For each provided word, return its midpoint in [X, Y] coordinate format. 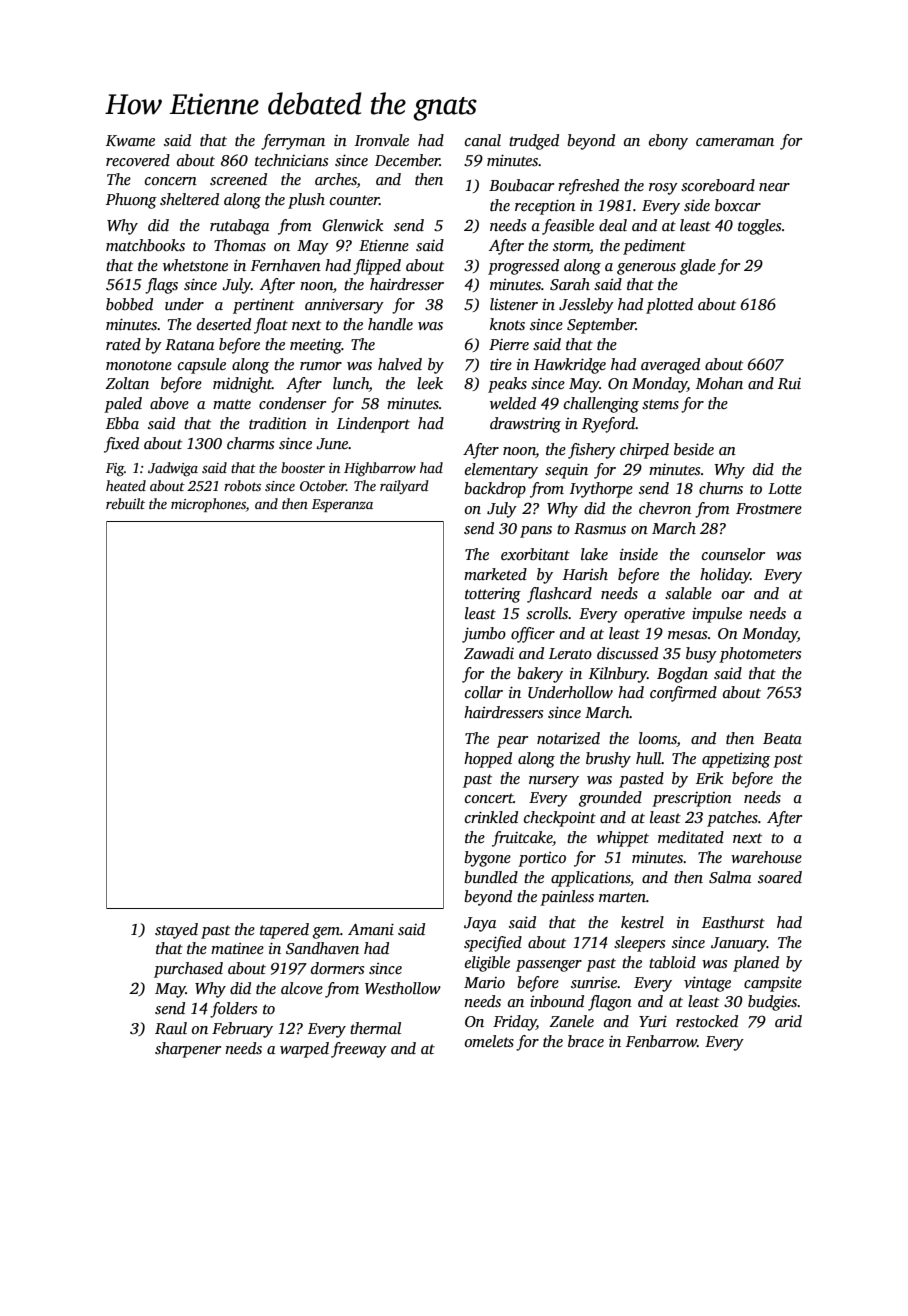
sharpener [188, 1050]
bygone [487, 859]
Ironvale [382, 140]
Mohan [719, 383]
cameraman [735, 142]
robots [242, 485]
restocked [707, 1021]
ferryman [293, 142]
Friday [514, 1023]
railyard [404, 487]
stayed [176, 931]
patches [732, 819]
